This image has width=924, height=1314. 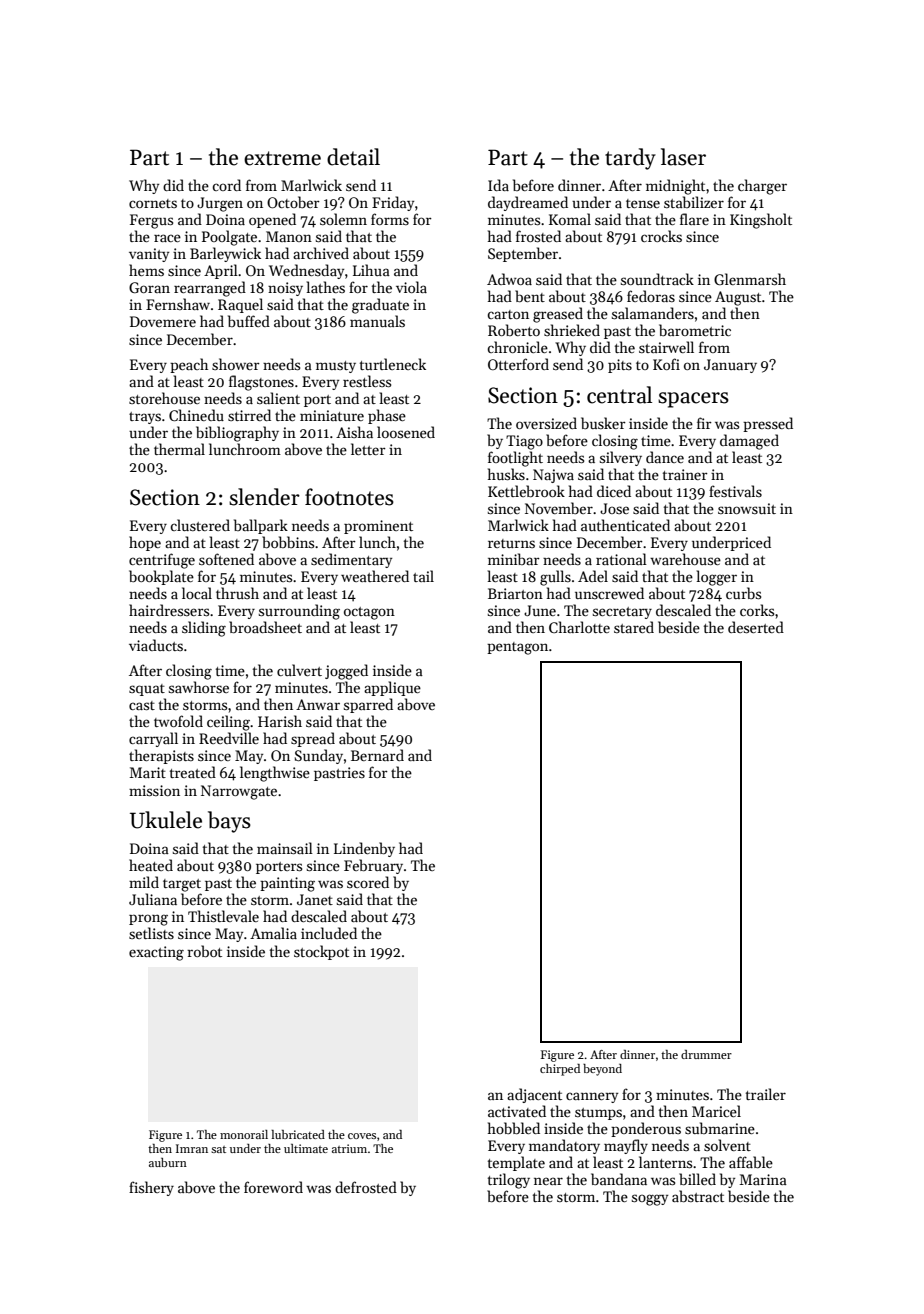 I want to click on Friday, so click(x=393, y=203).
